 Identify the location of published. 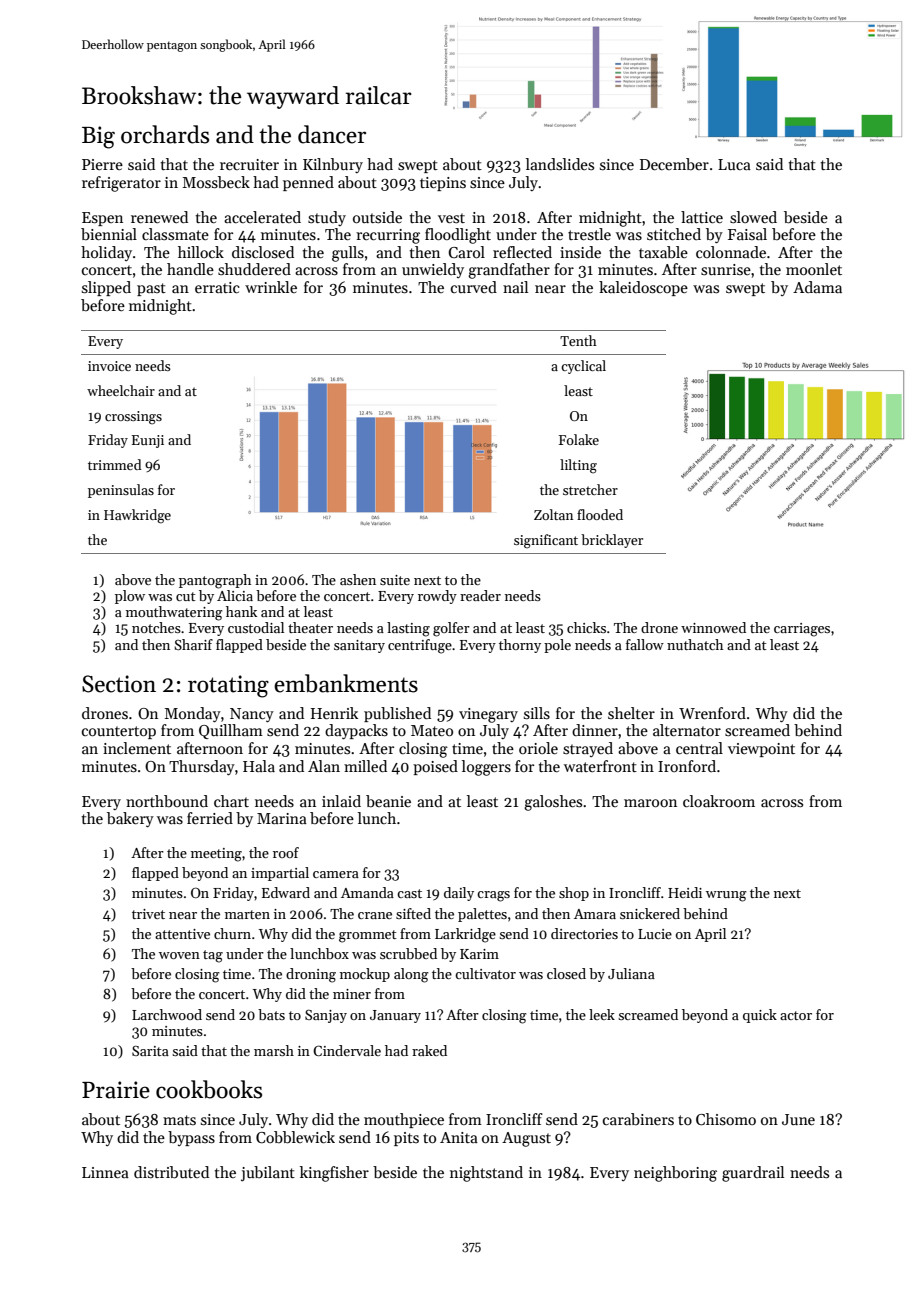
(397, 714).
